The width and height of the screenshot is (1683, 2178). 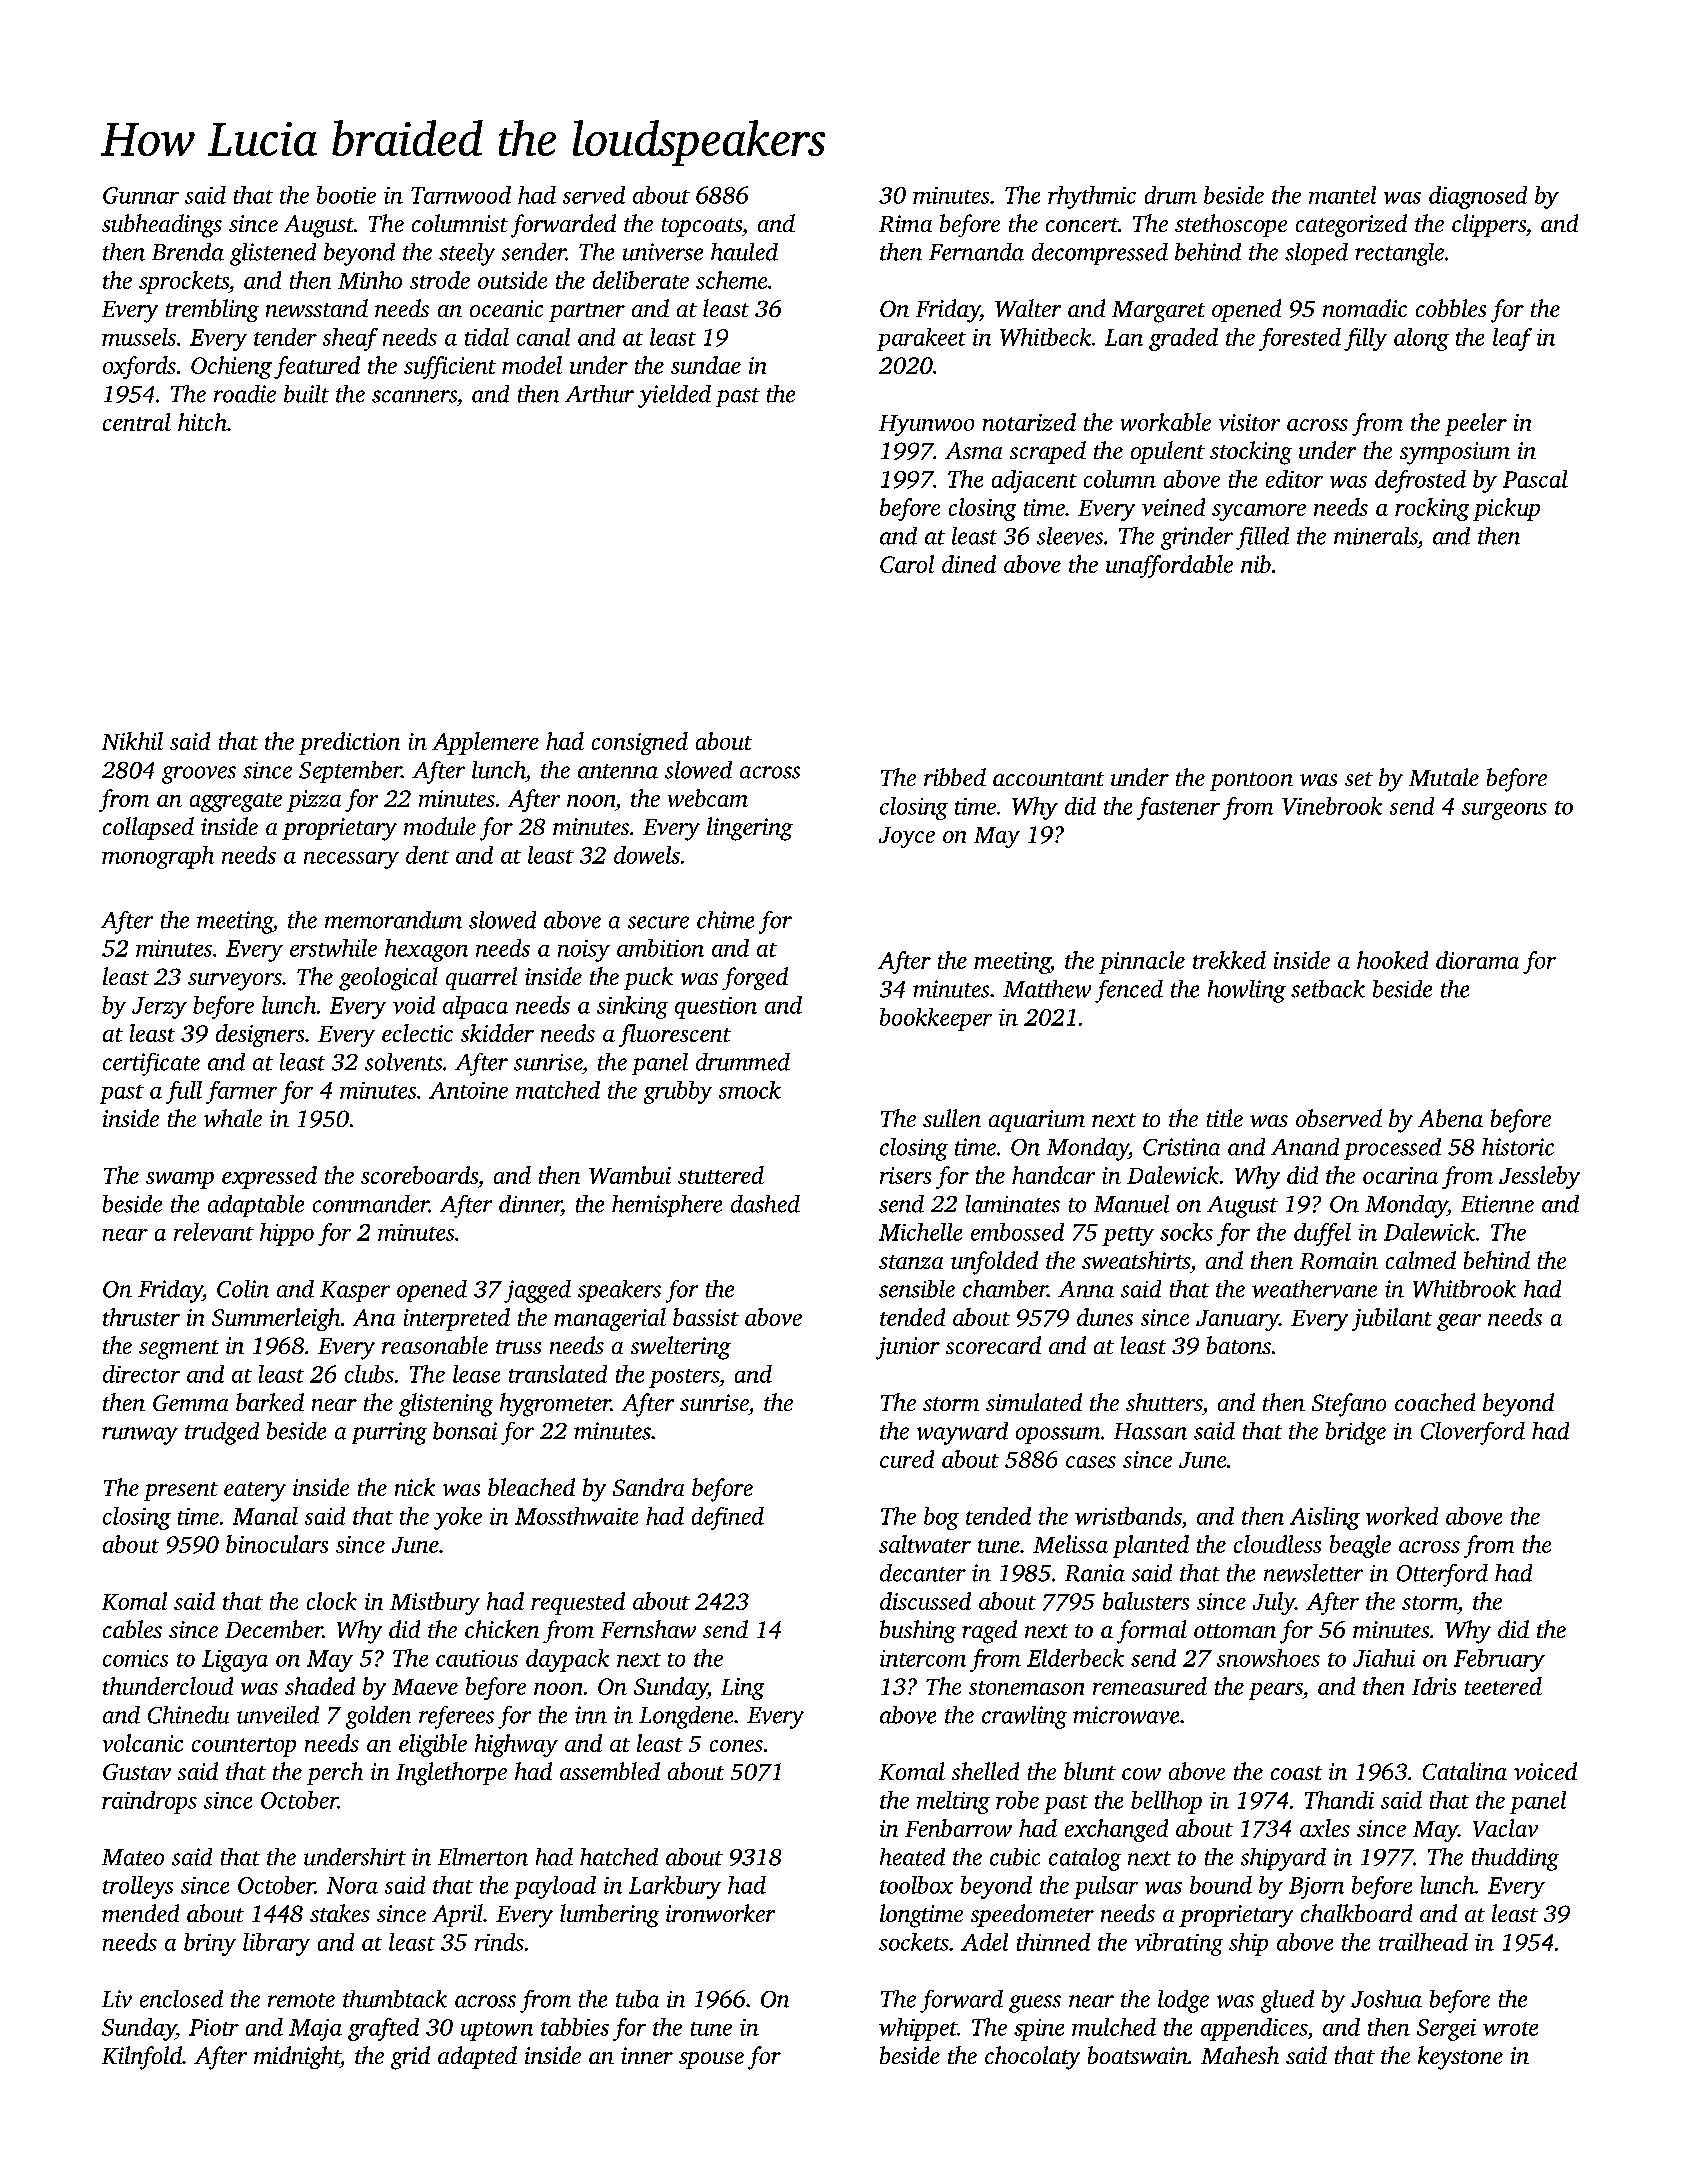 What do you see at coordinates (1535, 479) in the screenshot?
I see `Pascal` at bounding box center [1535, 479].
